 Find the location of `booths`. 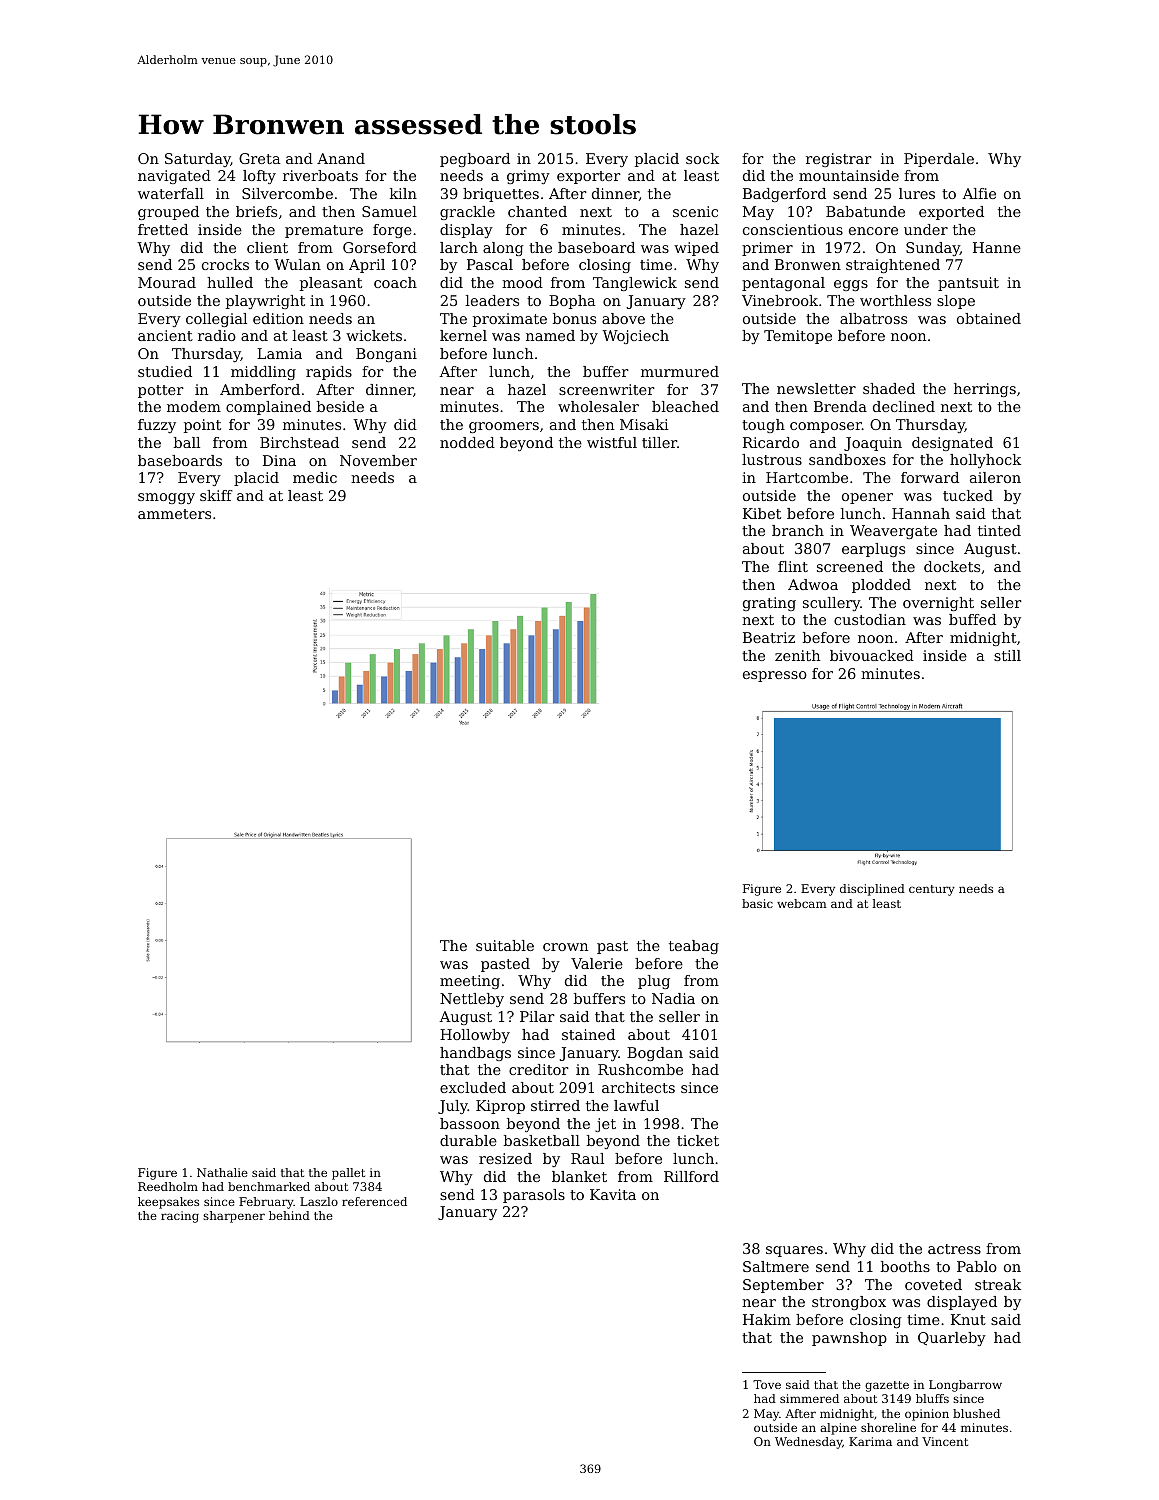

booths is located at coordinates (905, 1266).
